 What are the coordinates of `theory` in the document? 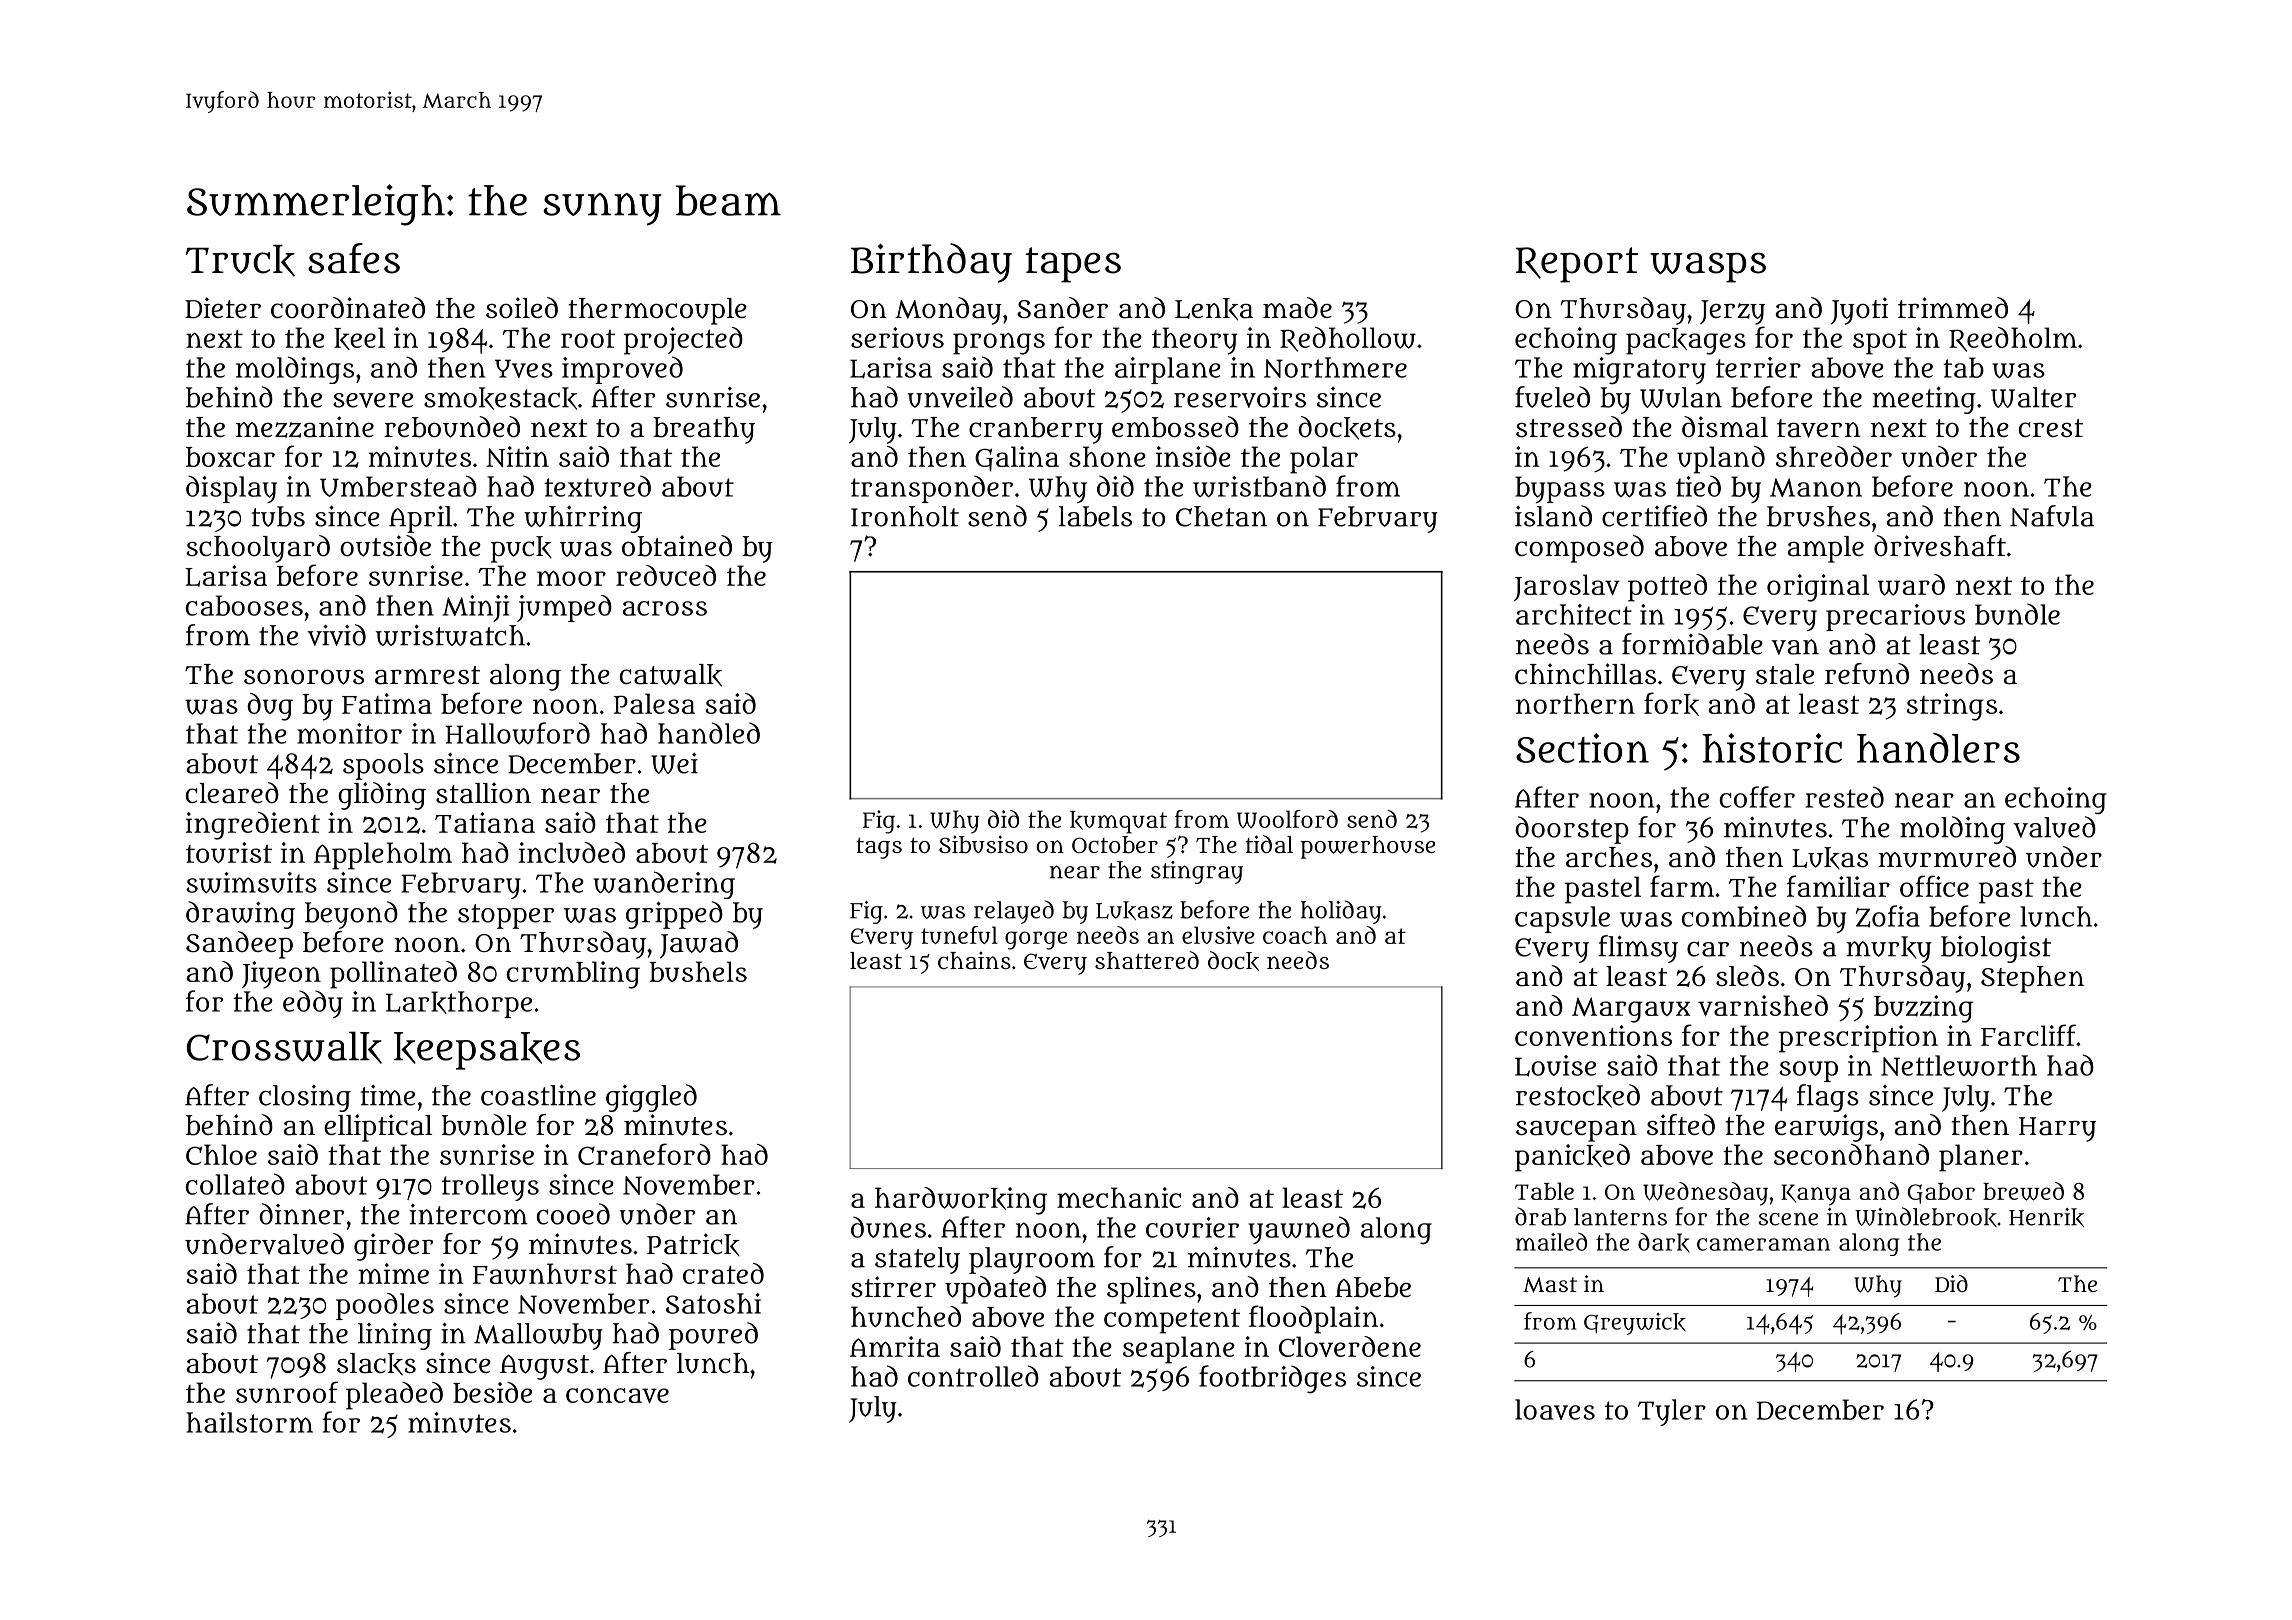 It's located at (1195, 341).
